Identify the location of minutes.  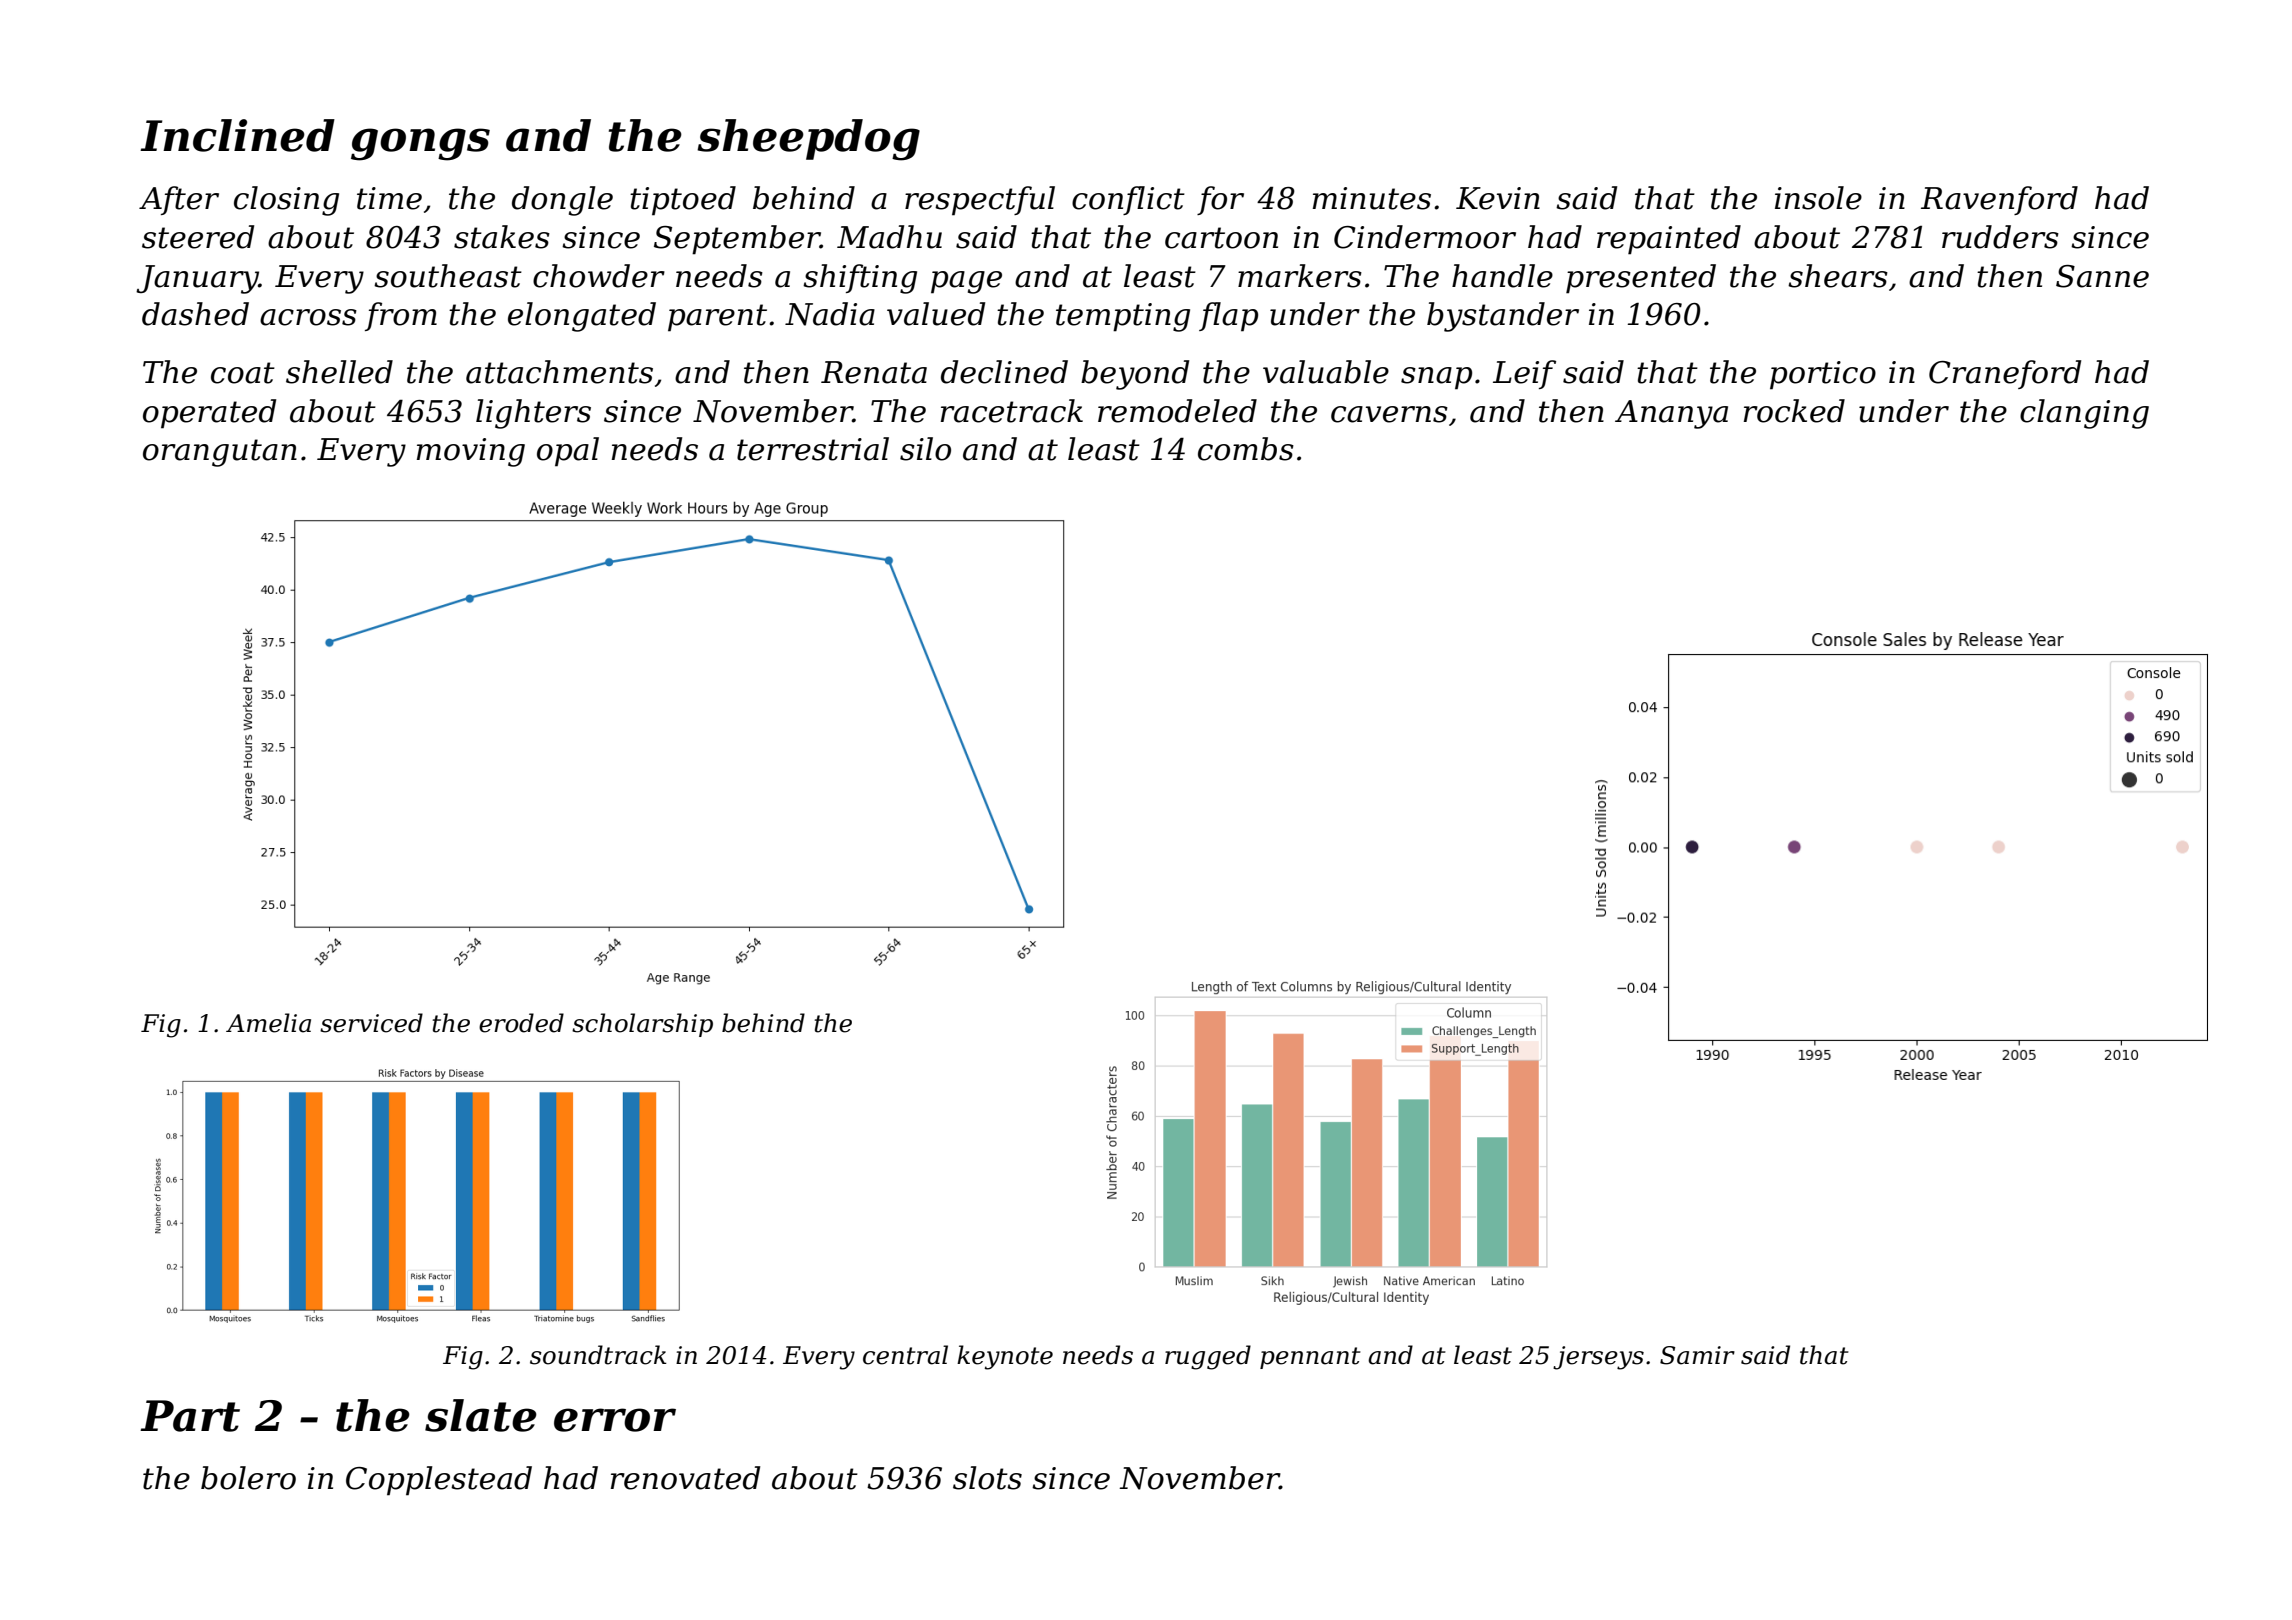
(1372, 198).
